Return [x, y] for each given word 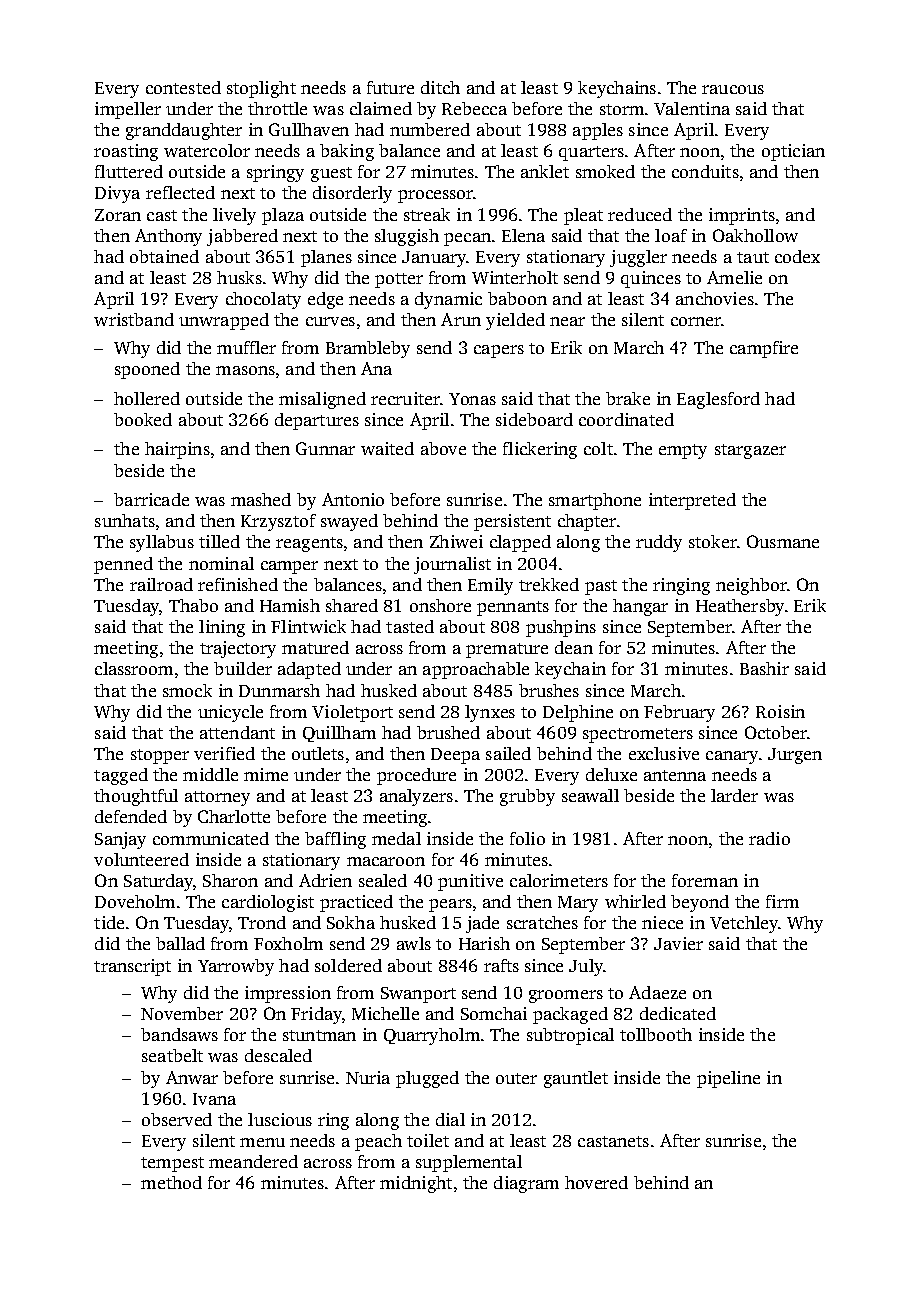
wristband [134, 319]
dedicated [678, 1013]
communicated [211, 838]
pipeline [728, 1079]
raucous [733, 89]
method [171, 1182]
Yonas [472, 399]
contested [183, 87]
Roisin [780, 711]
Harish [484, 943]
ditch [440, 87]
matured [315, 647]
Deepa [455, 756]
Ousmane [783, 541]
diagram [526, 1184]
